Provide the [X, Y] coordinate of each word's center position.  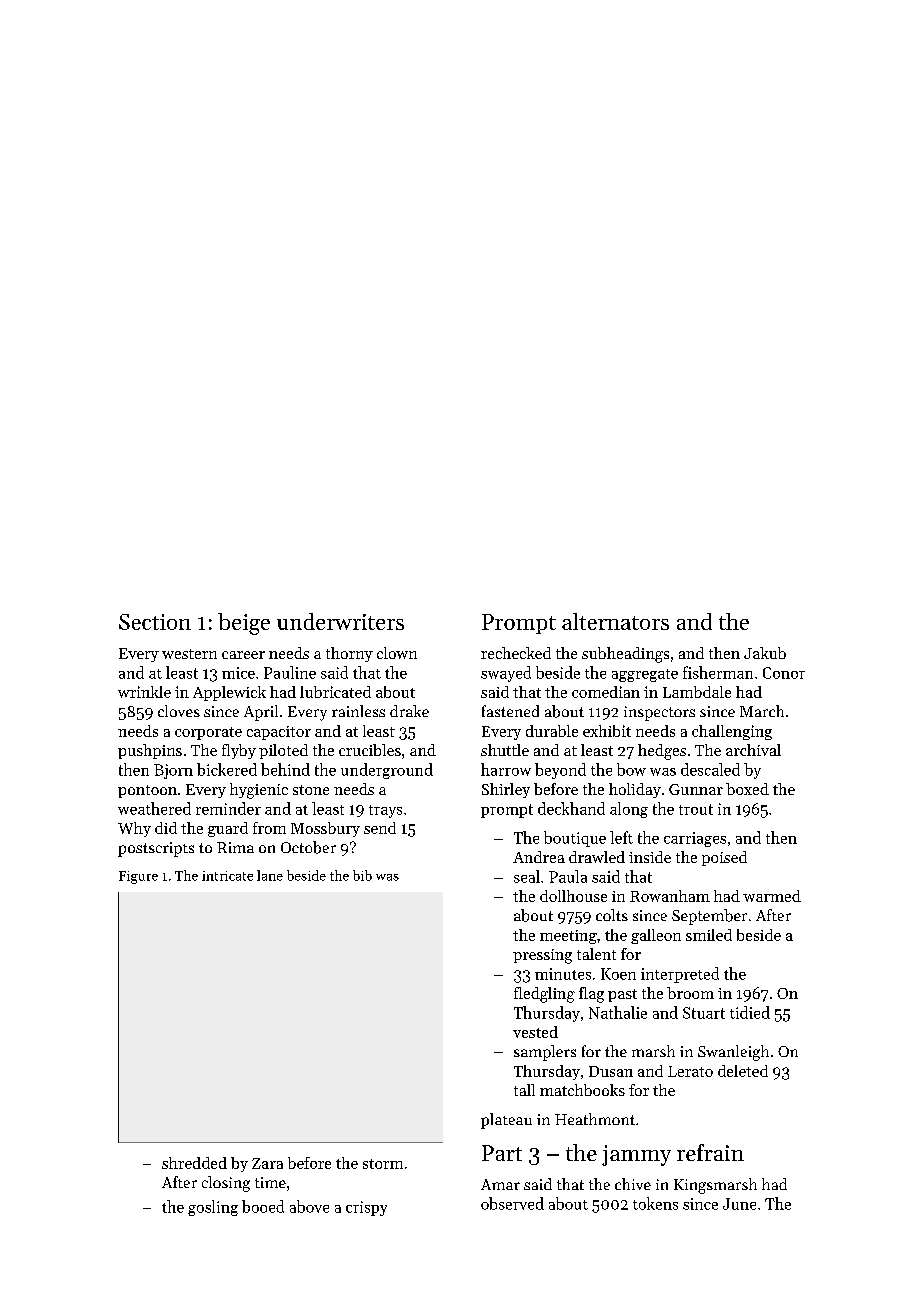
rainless [358, 711]
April [261, 713]
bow [631, 769]
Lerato [690, 1071]
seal [527, 876]
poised [724, 858]
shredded [194, 1163]
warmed [772, 896]
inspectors [659, 713]
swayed [506, 674]
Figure [138, 877]
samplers [545, 1053]
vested [535, 1032]
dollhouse [573, 896]
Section [155, 622]
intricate [227, 876]
